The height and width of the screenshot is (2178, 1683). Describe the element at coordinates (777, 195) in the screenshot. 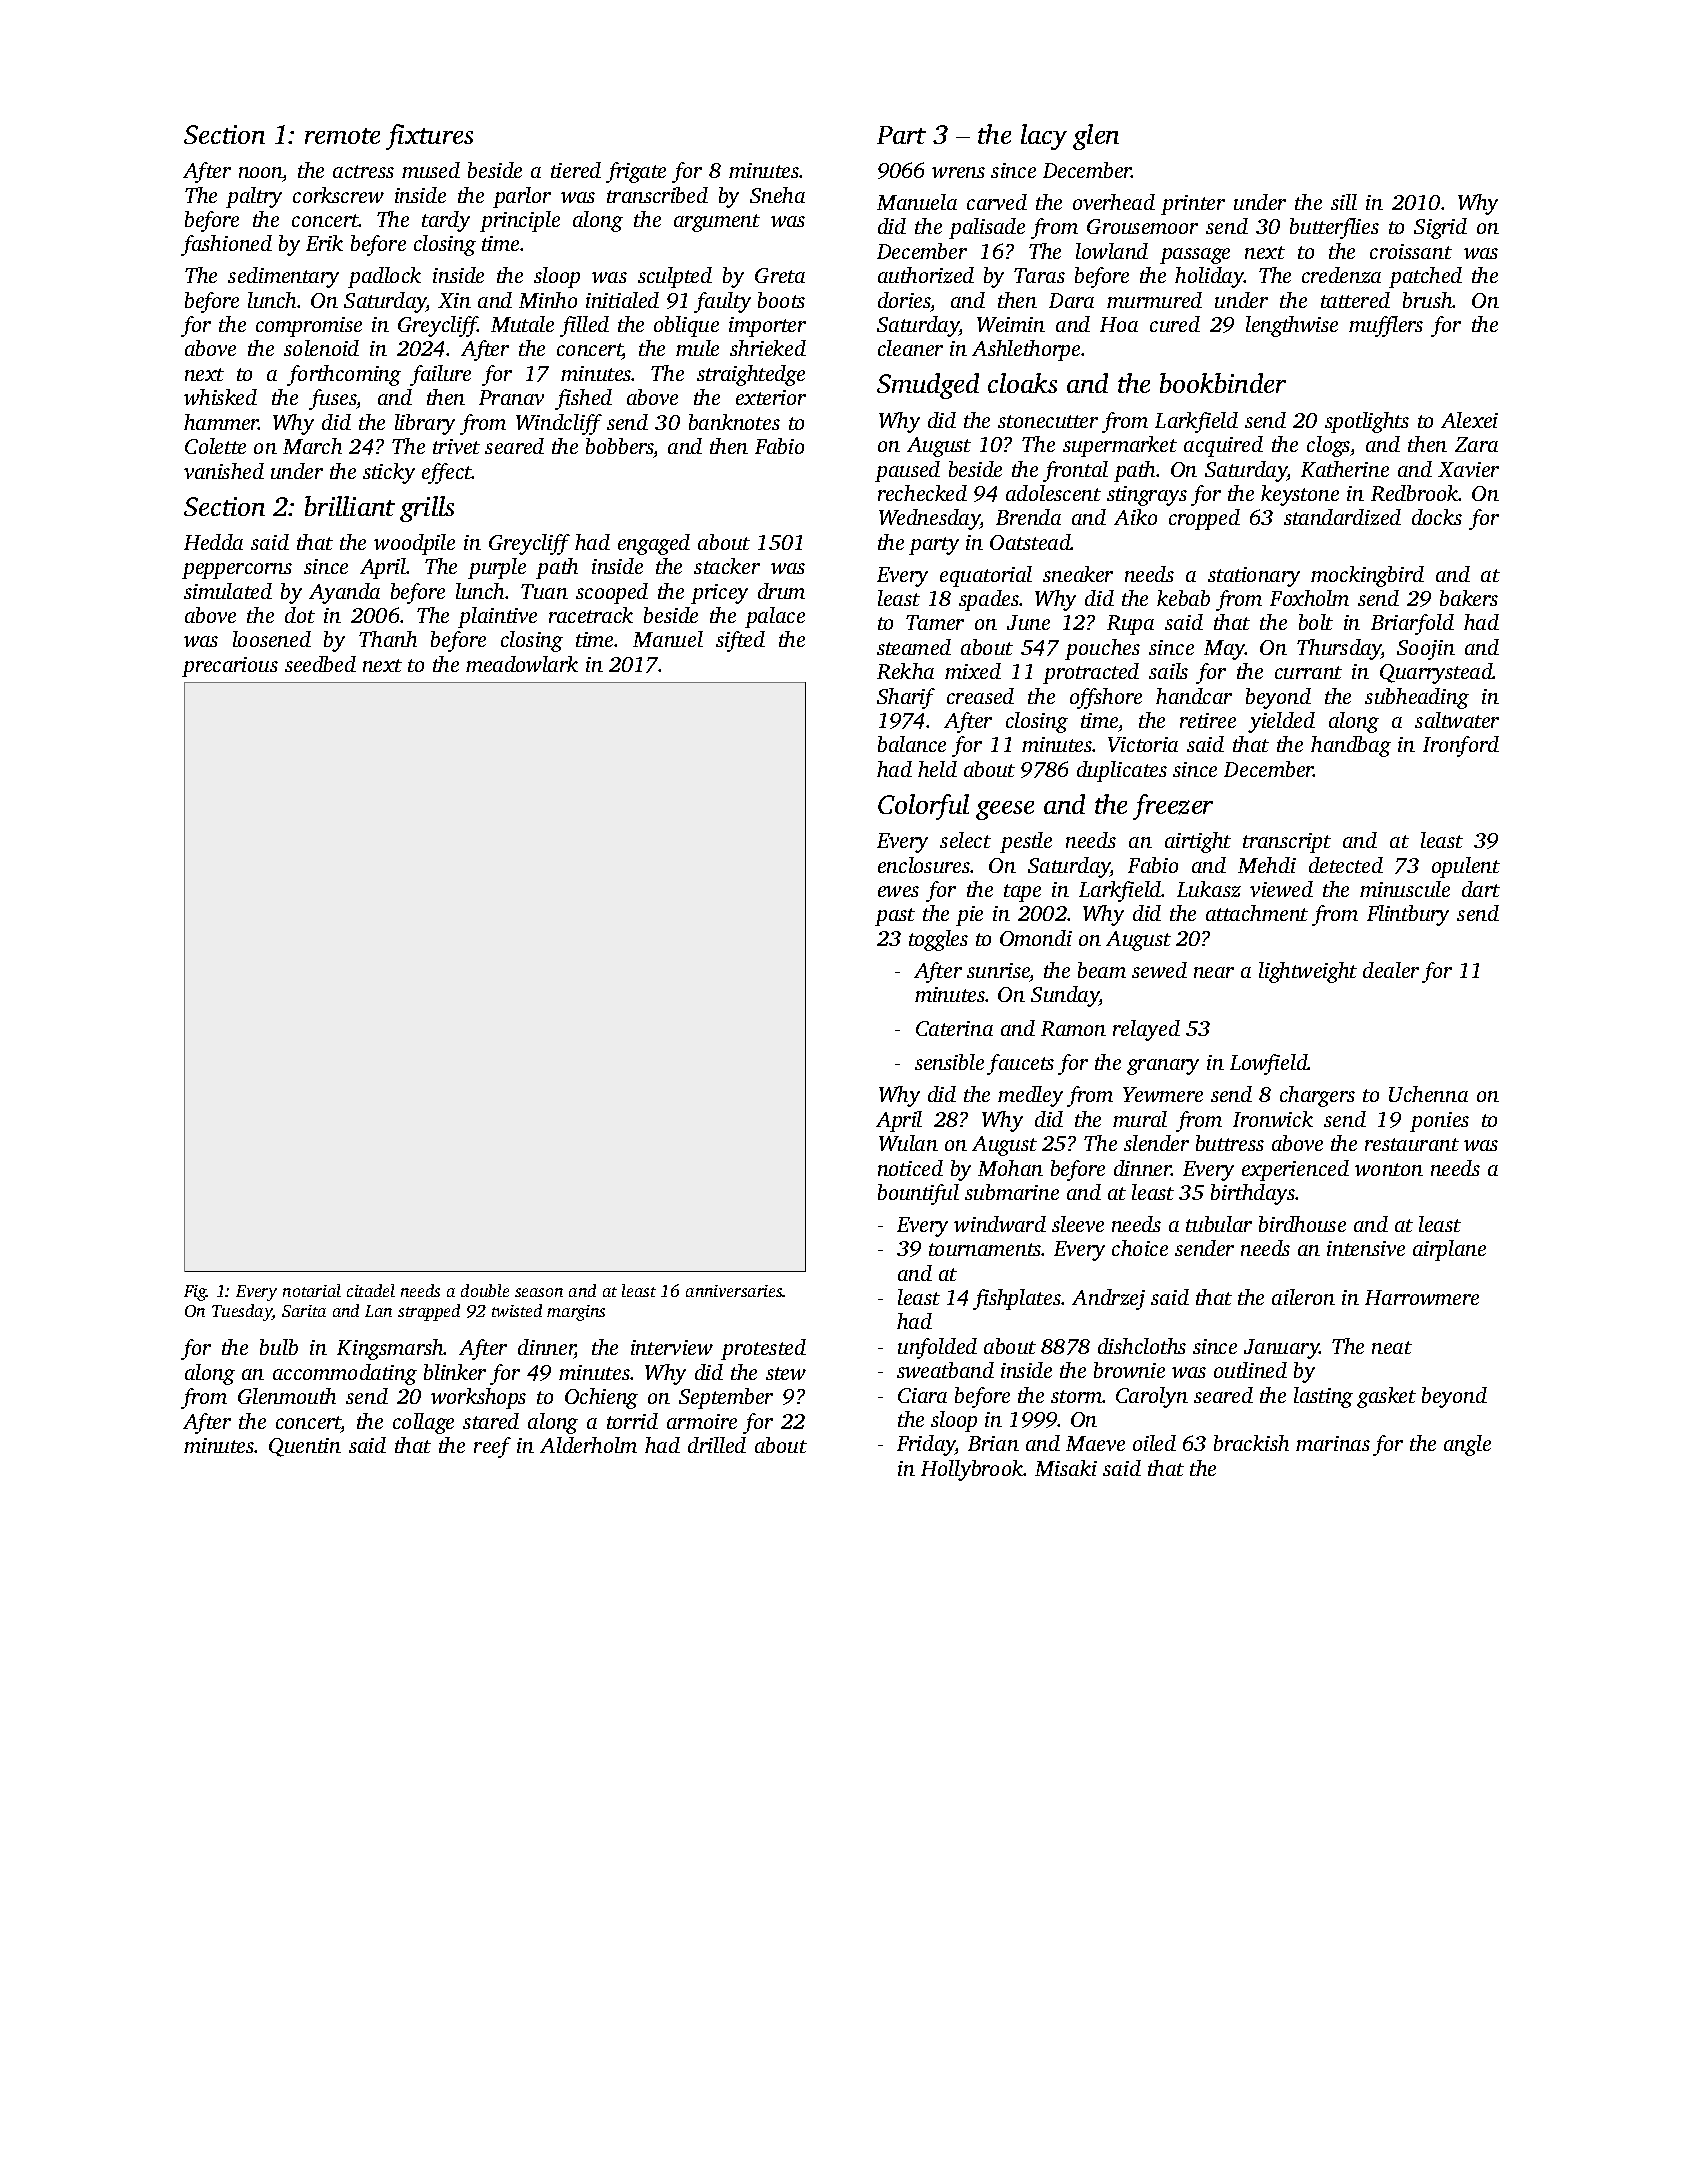

I see `Sneha` at that location.
